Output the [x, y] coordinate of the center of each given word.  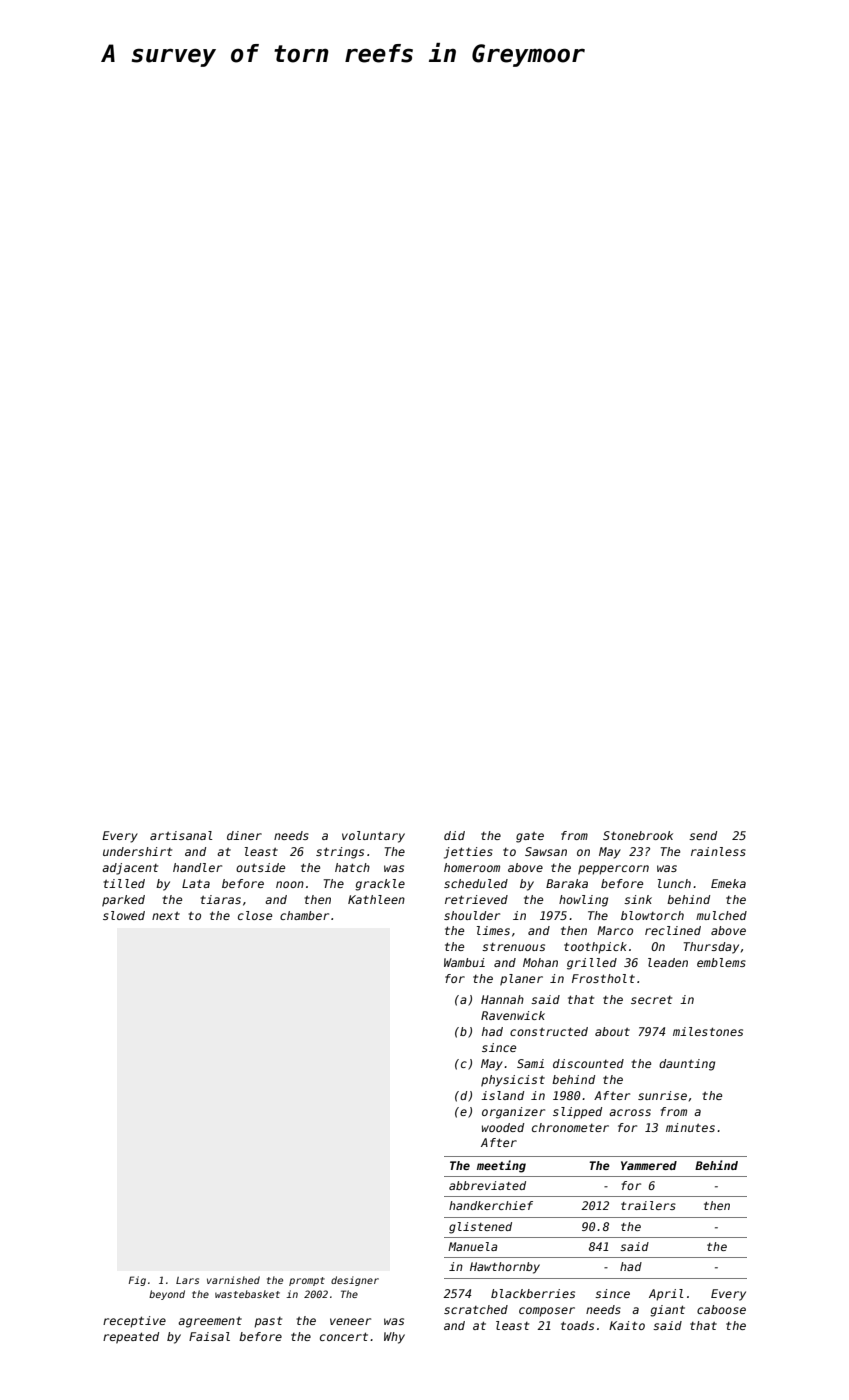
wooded [503, 1127]
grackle [380, 885]
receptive [134, 1322]
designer [355, 1281]
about [612, 1031]
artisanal [181, 835]
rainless [718, 851]
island [502, 1095]
